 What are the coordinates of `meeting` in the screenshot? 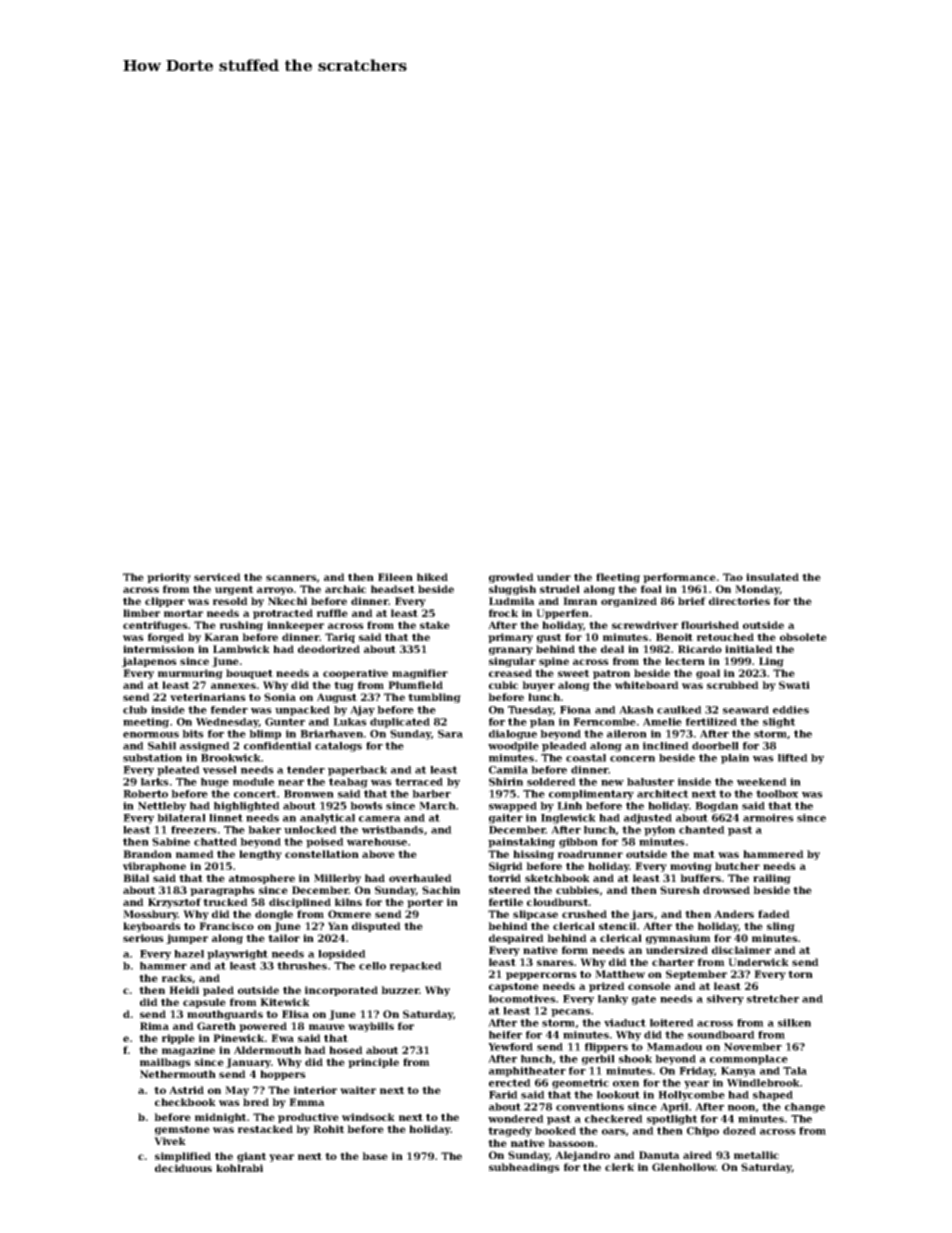 It's located at (146, 723).
